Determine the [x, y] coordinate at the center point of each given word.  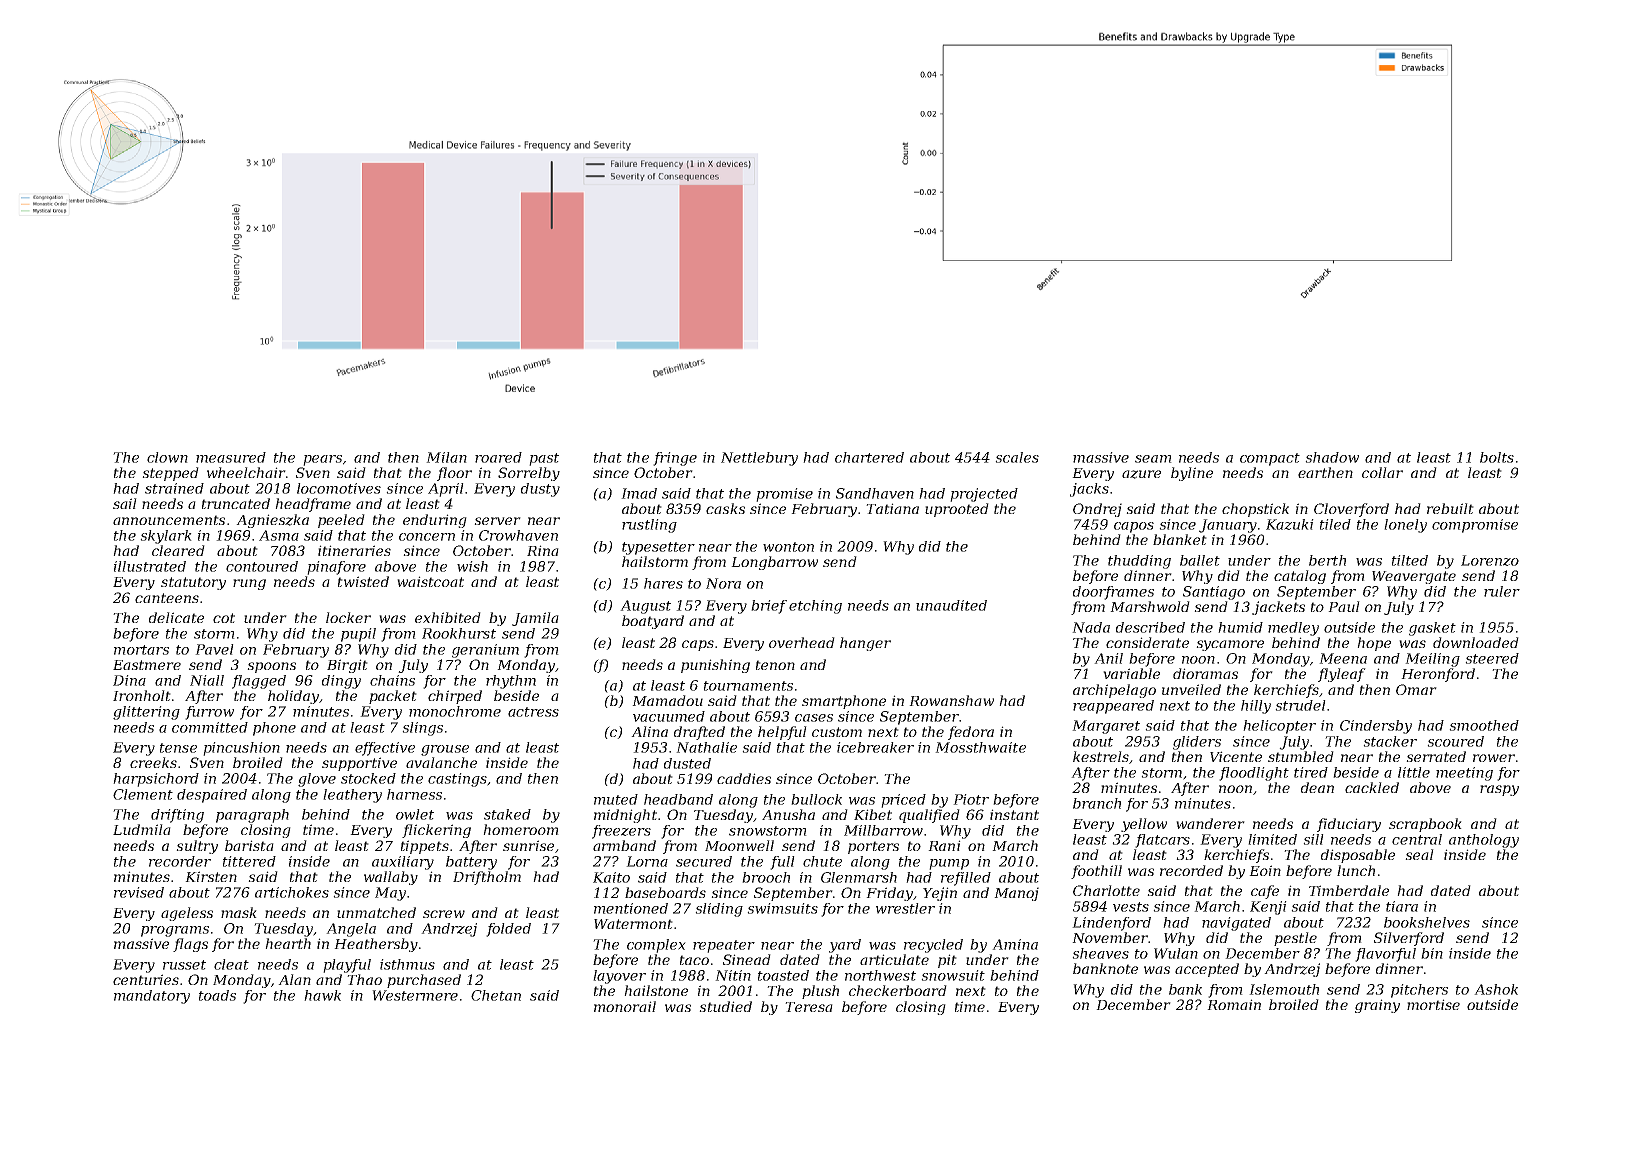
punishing [715, 666]
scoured [1455, 741]
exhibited [448, 617]
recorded [1191, 870]
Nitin [733, 975]
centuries [146, 979]
